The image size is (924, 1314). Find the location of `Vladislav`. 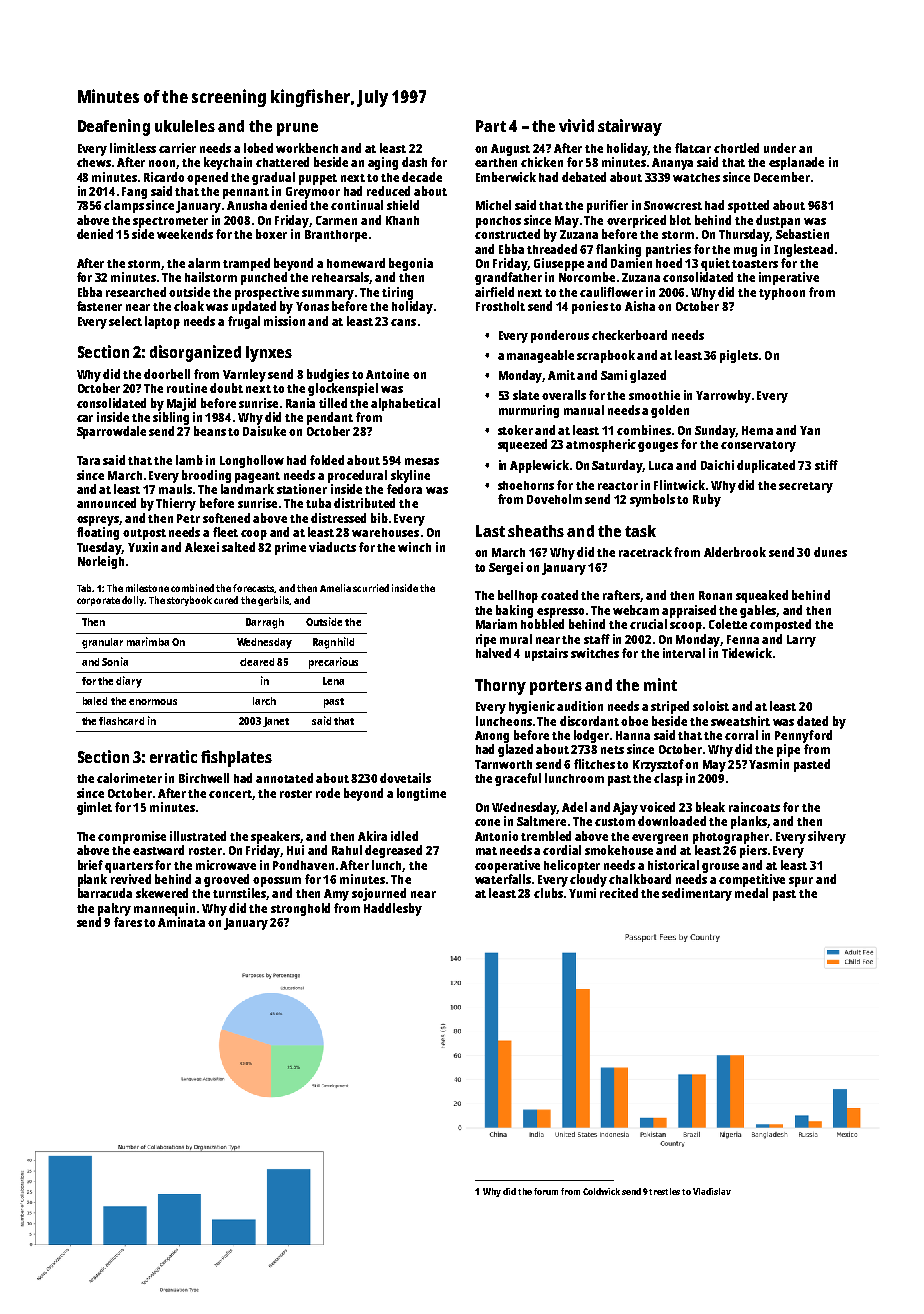

Vladislav is located at coordinates (712, 1191).
